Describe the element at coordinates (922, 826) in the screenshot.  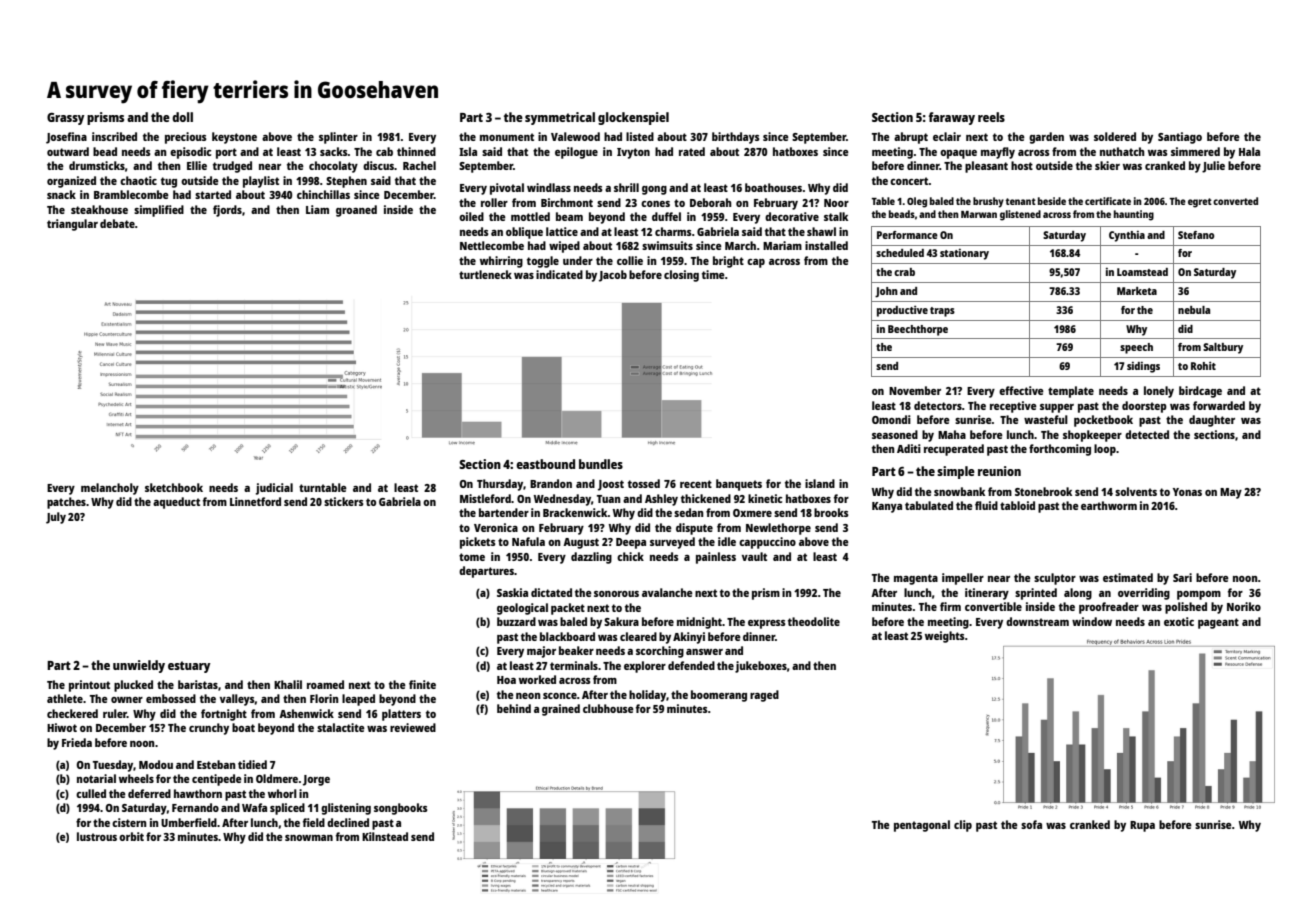
I see `pentagonal` at that location.
